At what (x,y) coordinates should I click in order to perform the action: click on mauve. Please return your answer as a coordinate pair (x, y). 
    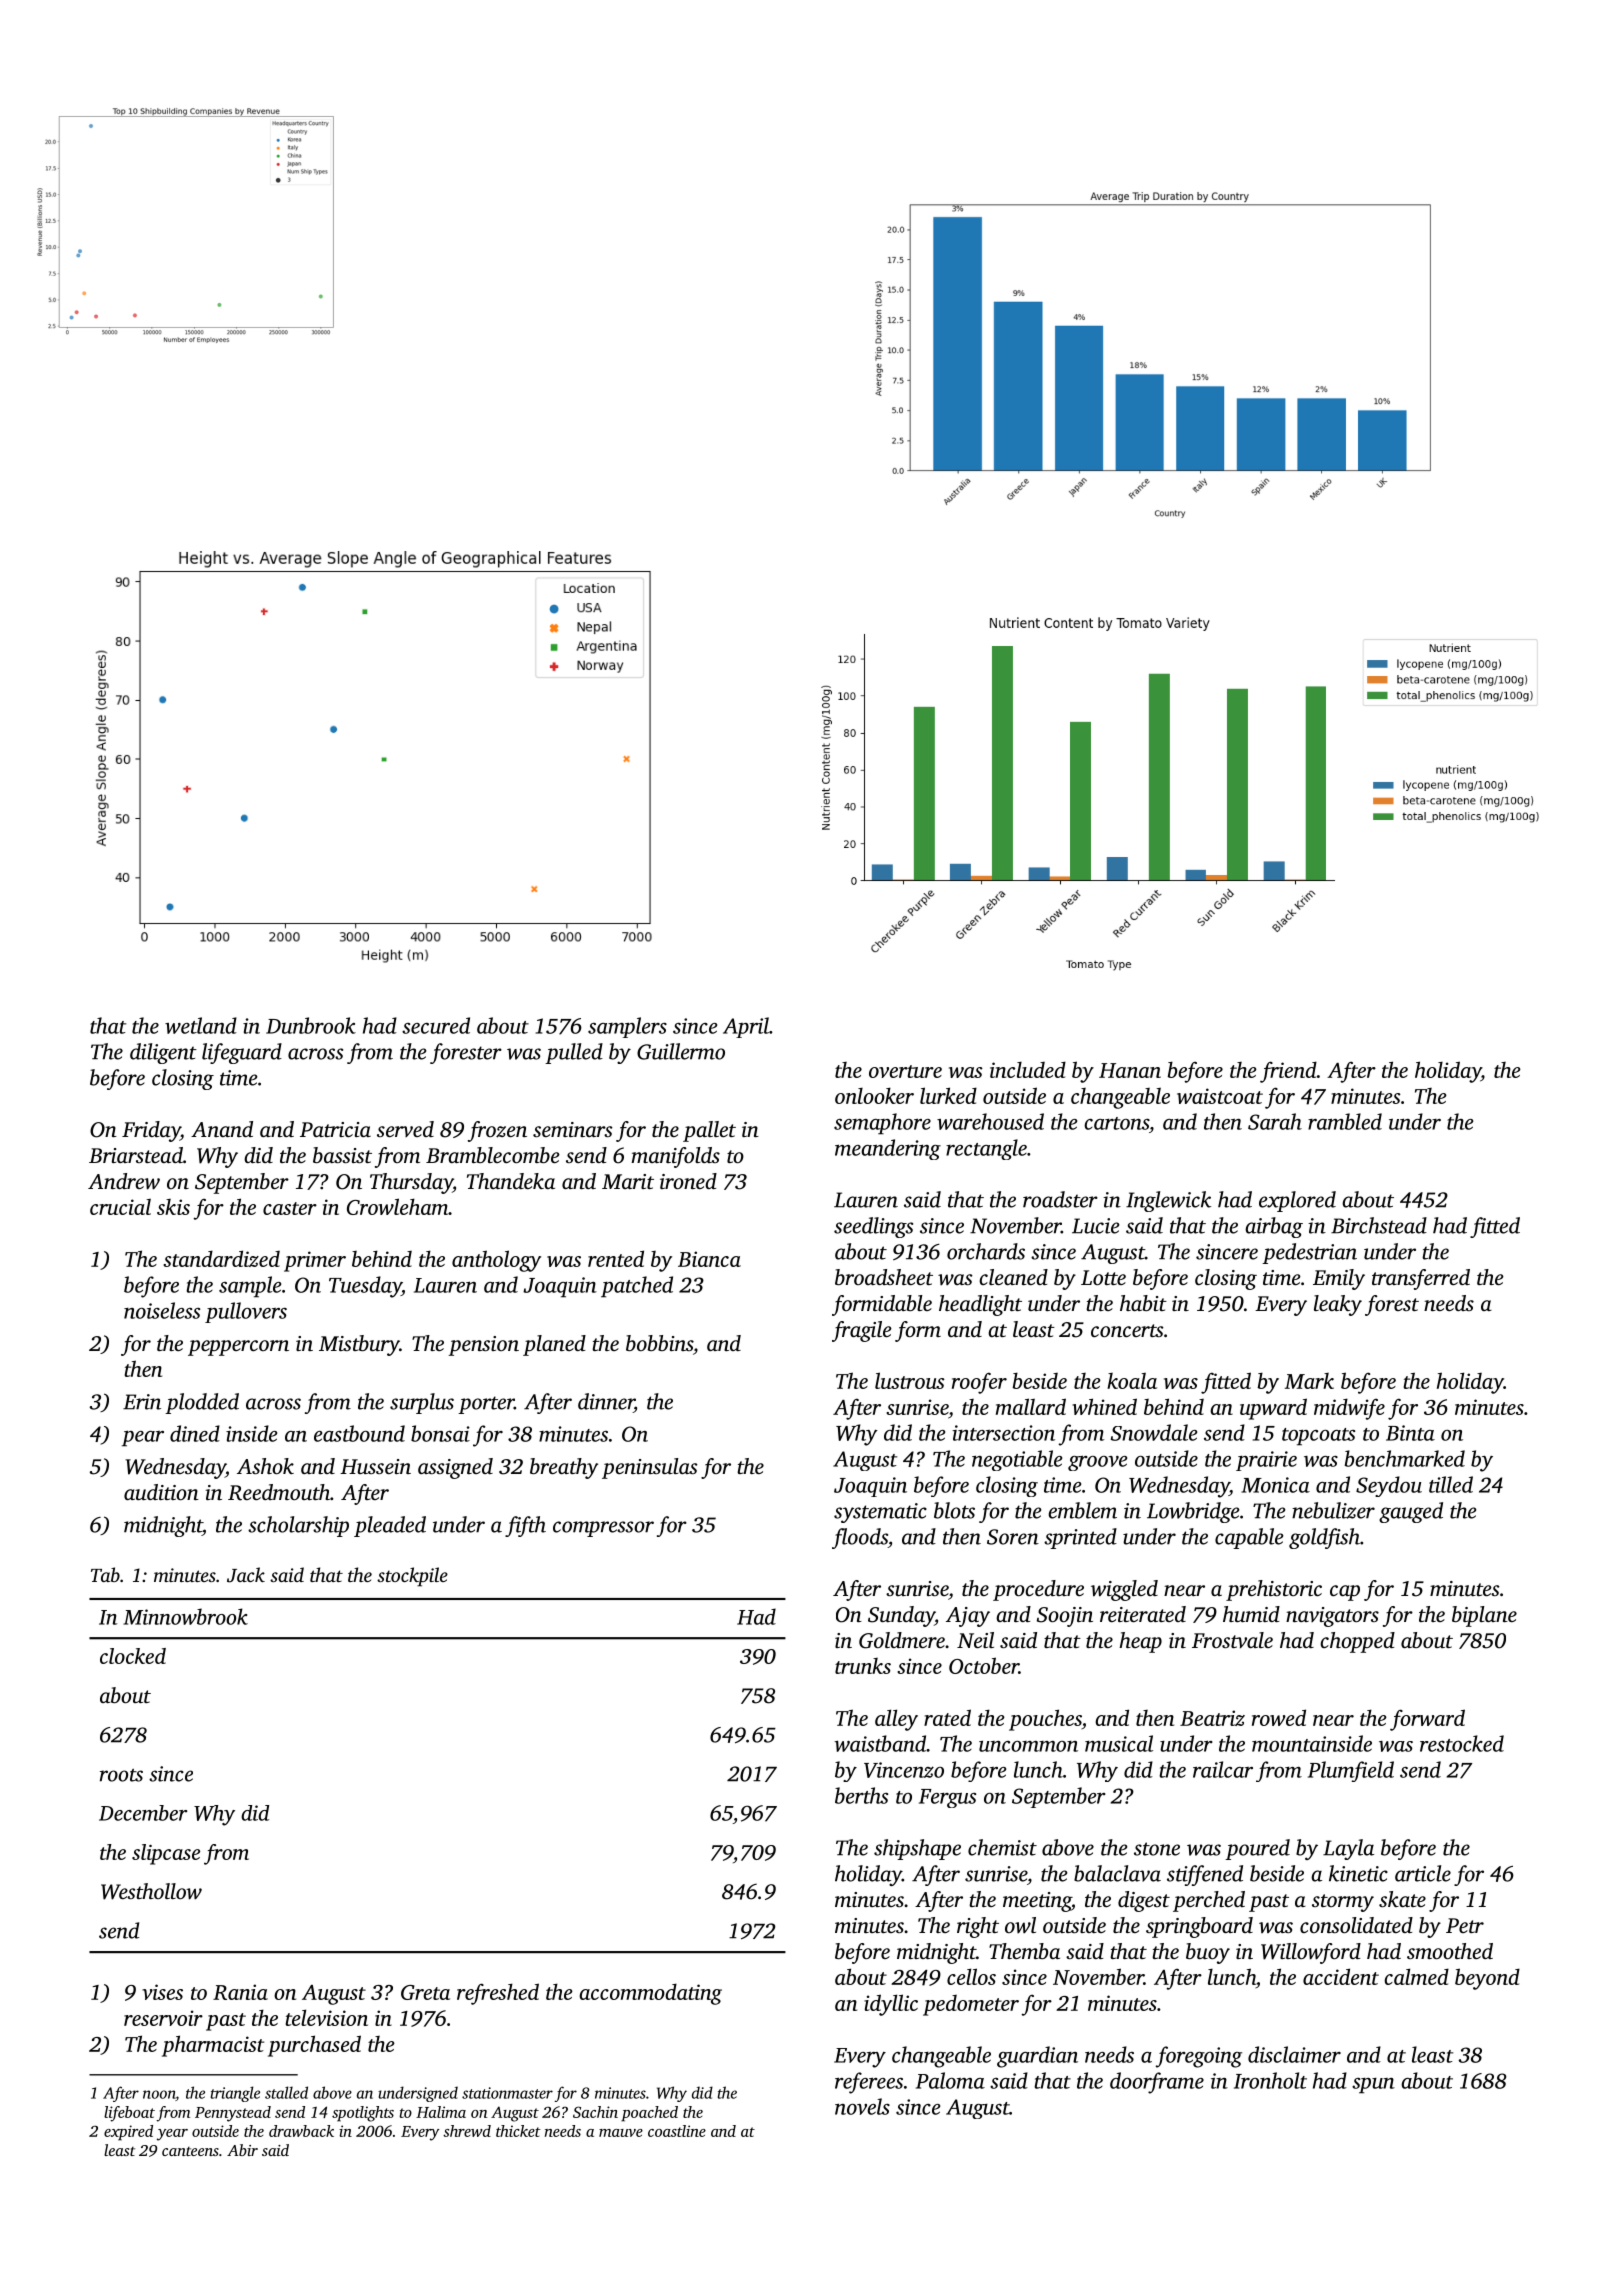
    Looking at the image, I should click on (621, 2133).
